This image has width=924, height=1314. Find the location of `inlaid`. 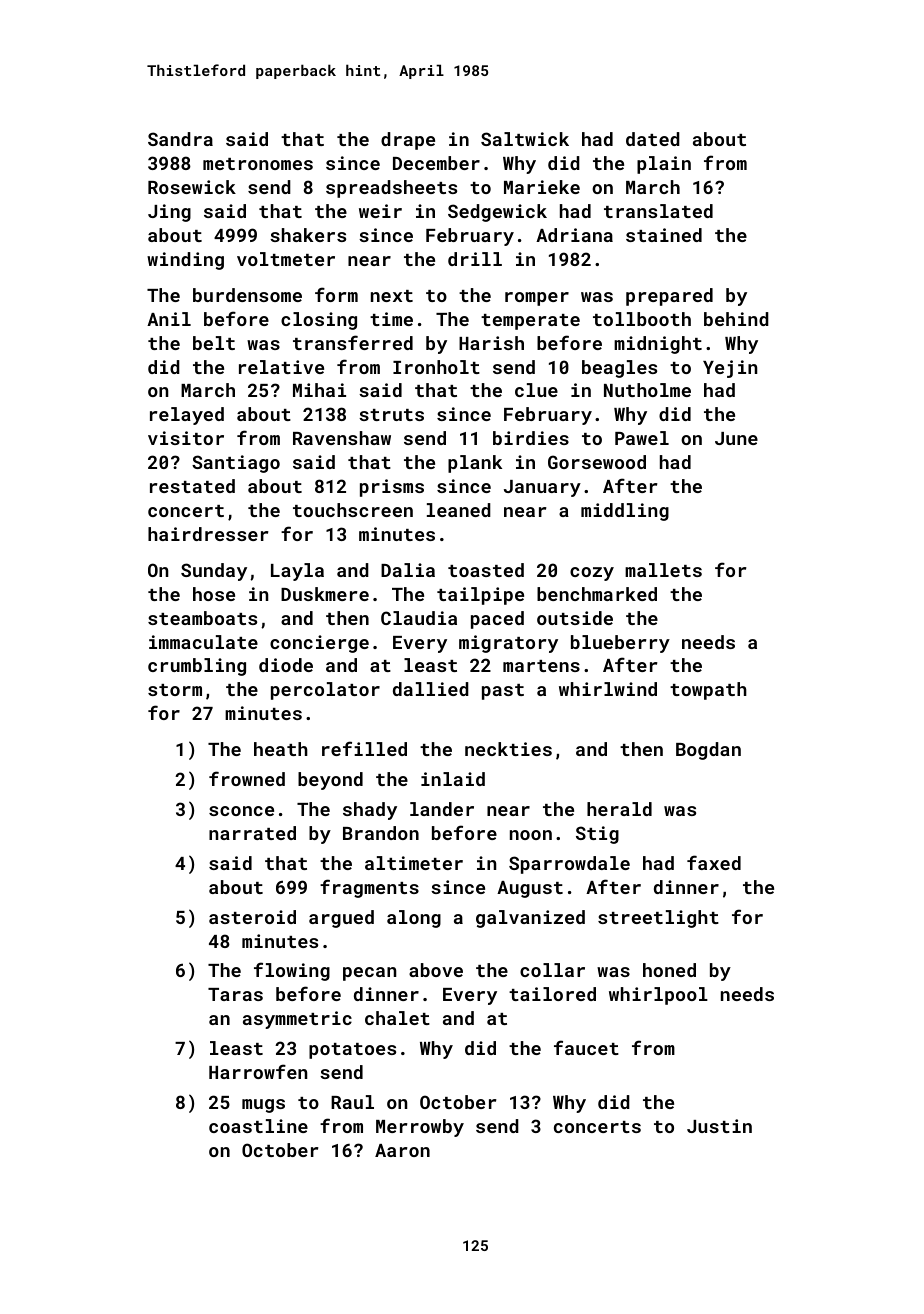

inlaid is located at coordinates (453, 779).
